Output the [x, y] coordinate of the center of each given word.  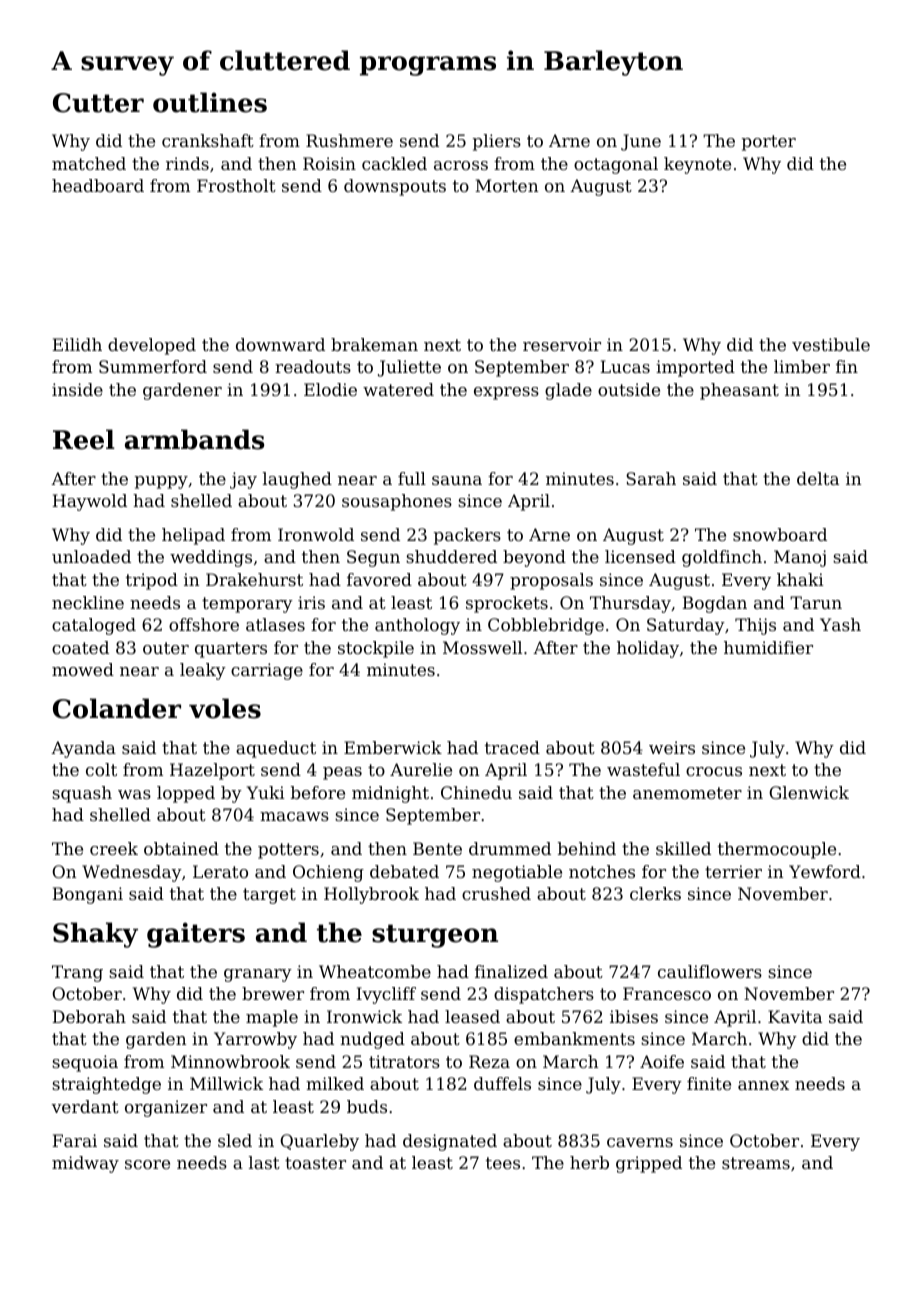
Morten [506, 185]
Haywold [89, 502]
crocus [714, 771]
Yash [840, 624]
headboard [98, 185]
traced [512, 747]
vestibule [831, 344]
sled [235, 1140]
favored [379, 579]
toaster [315, 1163]
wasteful [643, 769]
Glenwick [809, 792]
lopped [186, 794]
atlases [275, 624]
